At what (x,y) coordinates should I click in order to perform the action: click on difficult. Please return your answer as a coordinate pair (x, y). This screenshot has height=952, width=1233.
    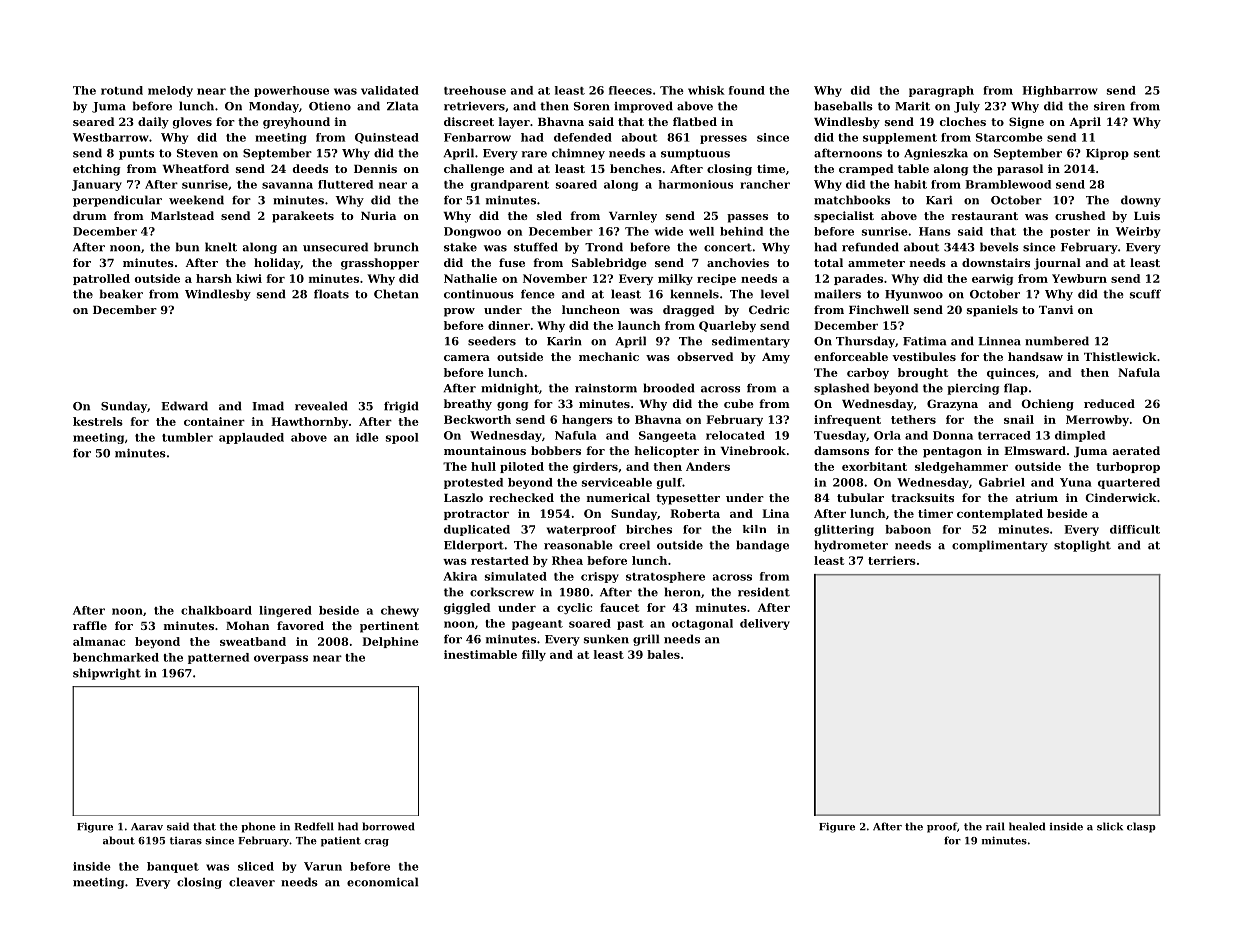
    Looking at the image, I should click on (1135, 529).
